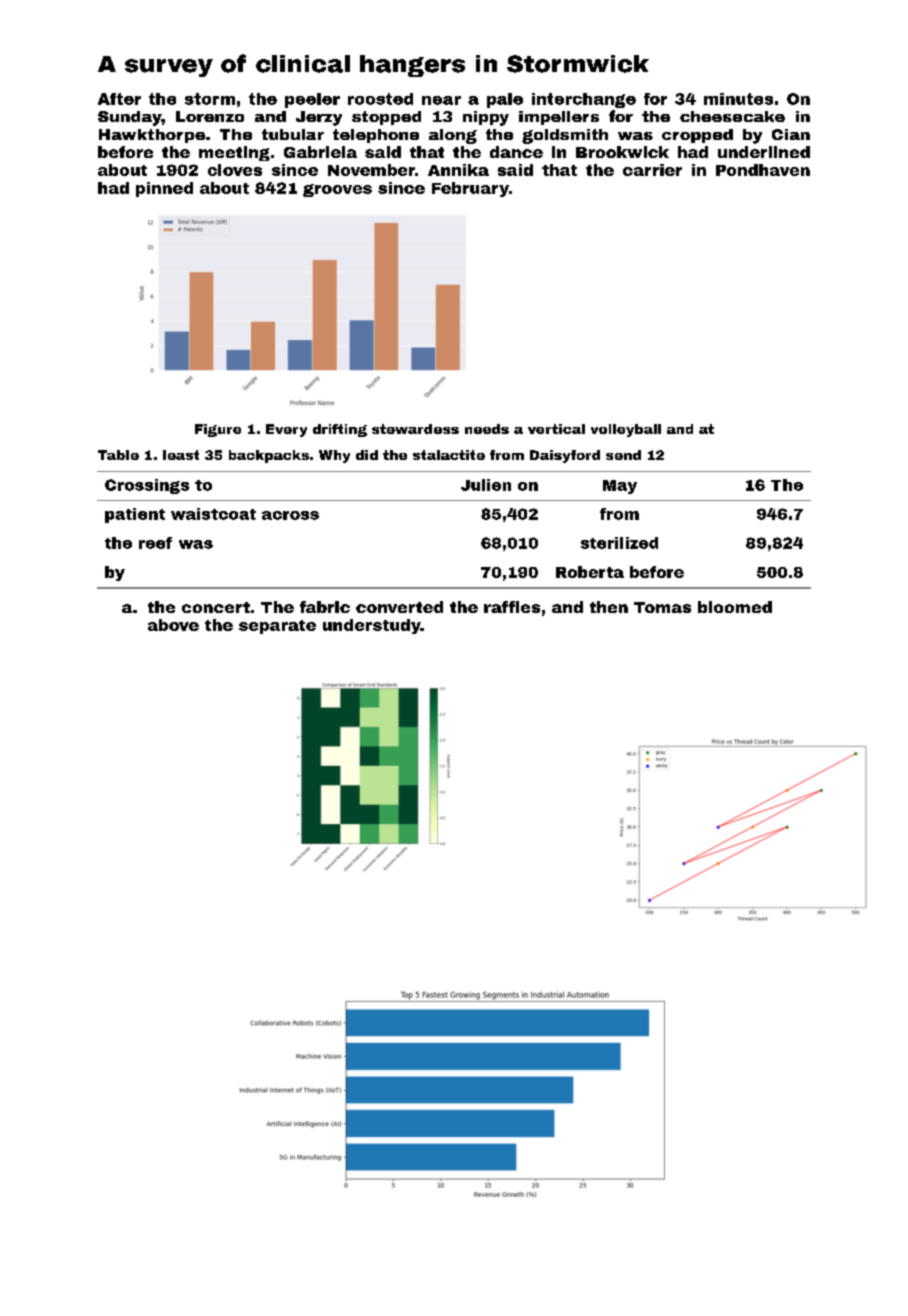 This screenshot has height=1316, width=908. I want to click on Pondhaven, so click(763, 170).
